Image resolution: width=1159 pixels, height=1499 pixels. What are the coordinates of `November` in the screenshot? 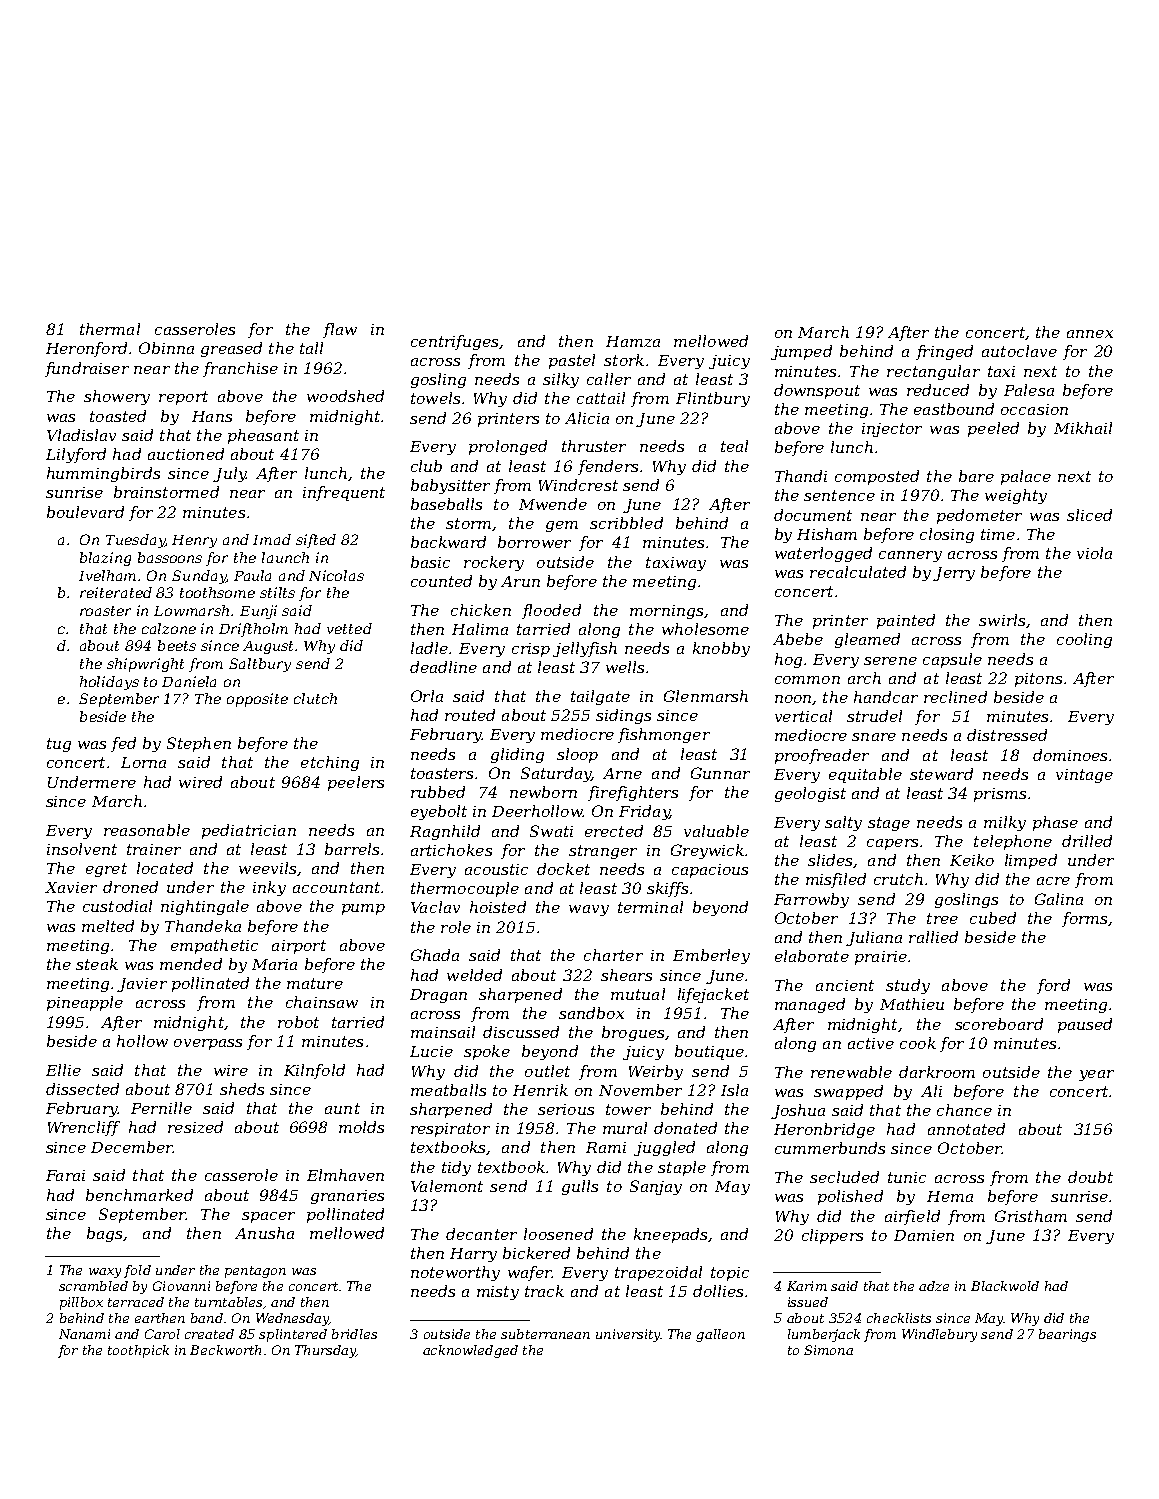 It's located at (640, 1090).
